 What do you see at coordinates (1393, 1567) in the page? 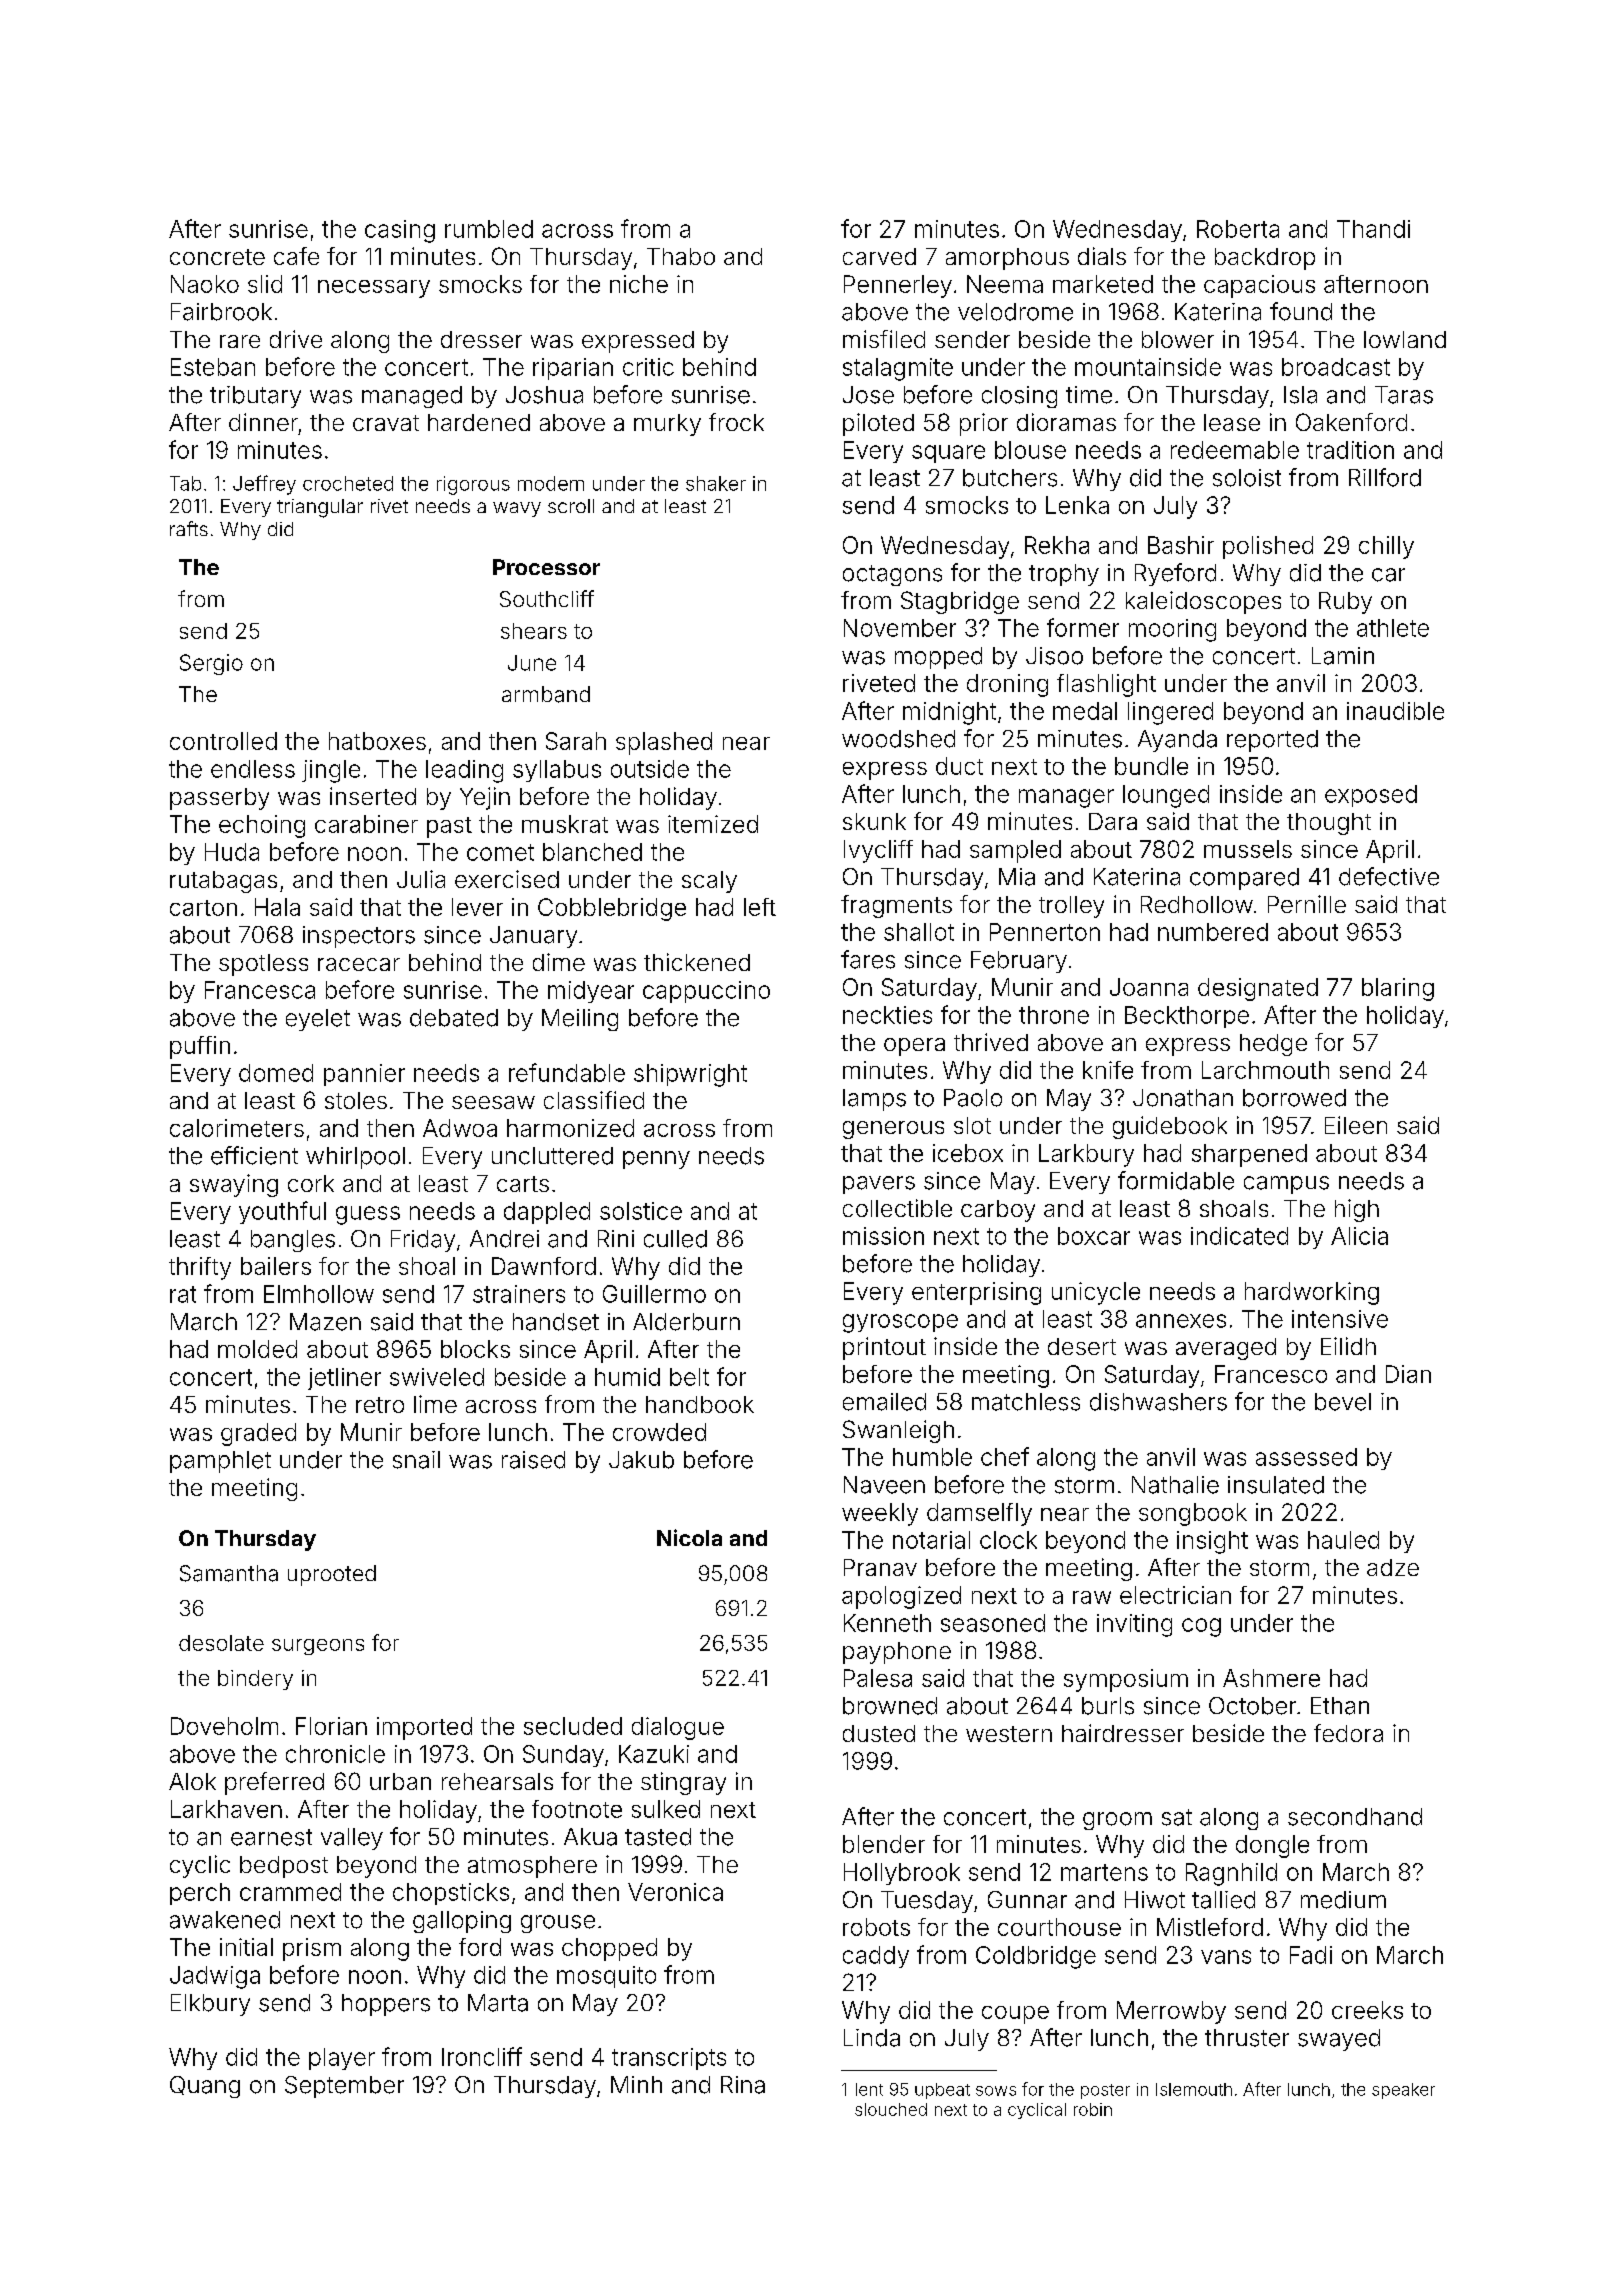
I see `adze` at bounding box center [1393, 1567].
